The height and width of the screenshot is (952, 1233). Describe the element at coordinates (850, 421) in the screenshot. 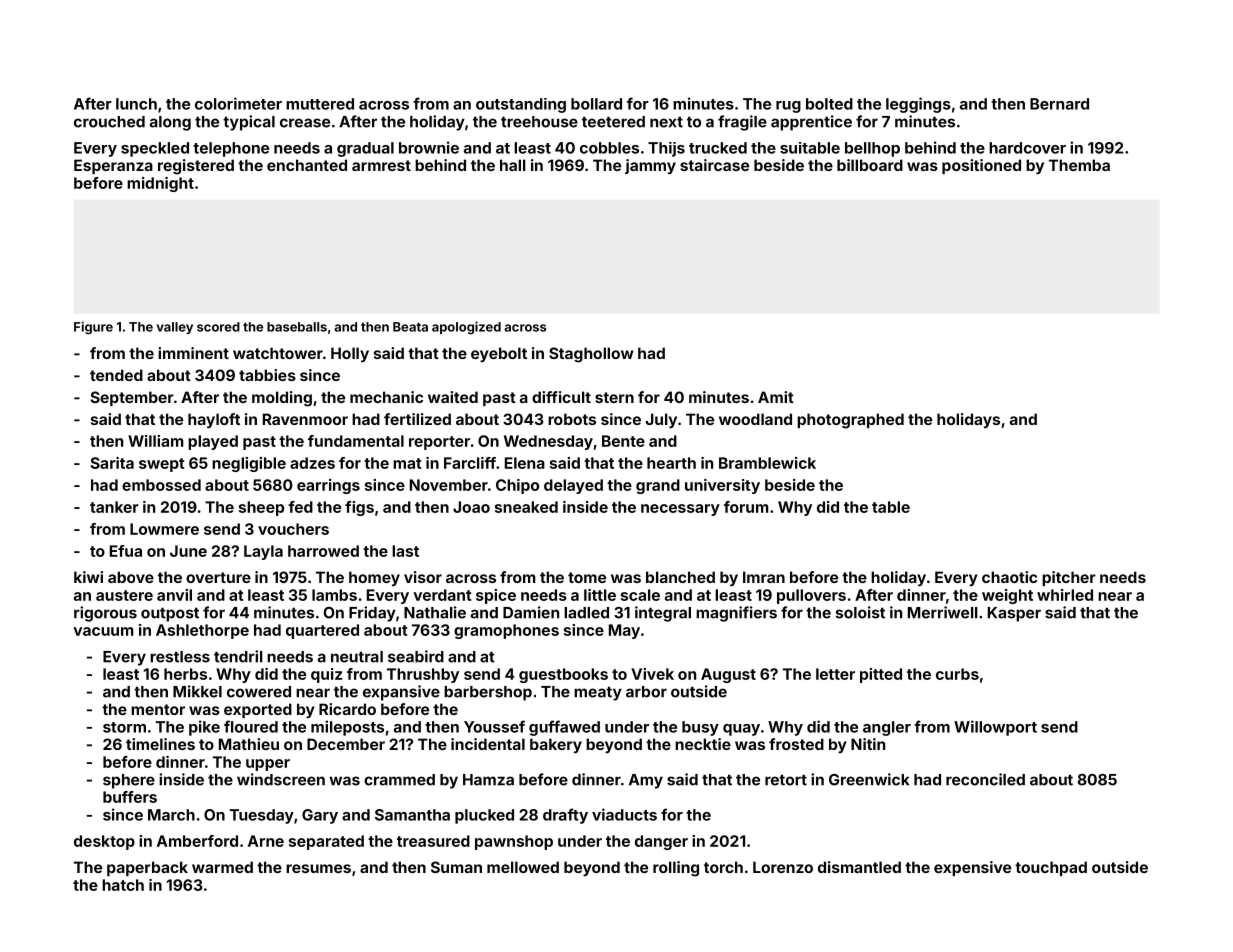

I see `photographed` at that location.
